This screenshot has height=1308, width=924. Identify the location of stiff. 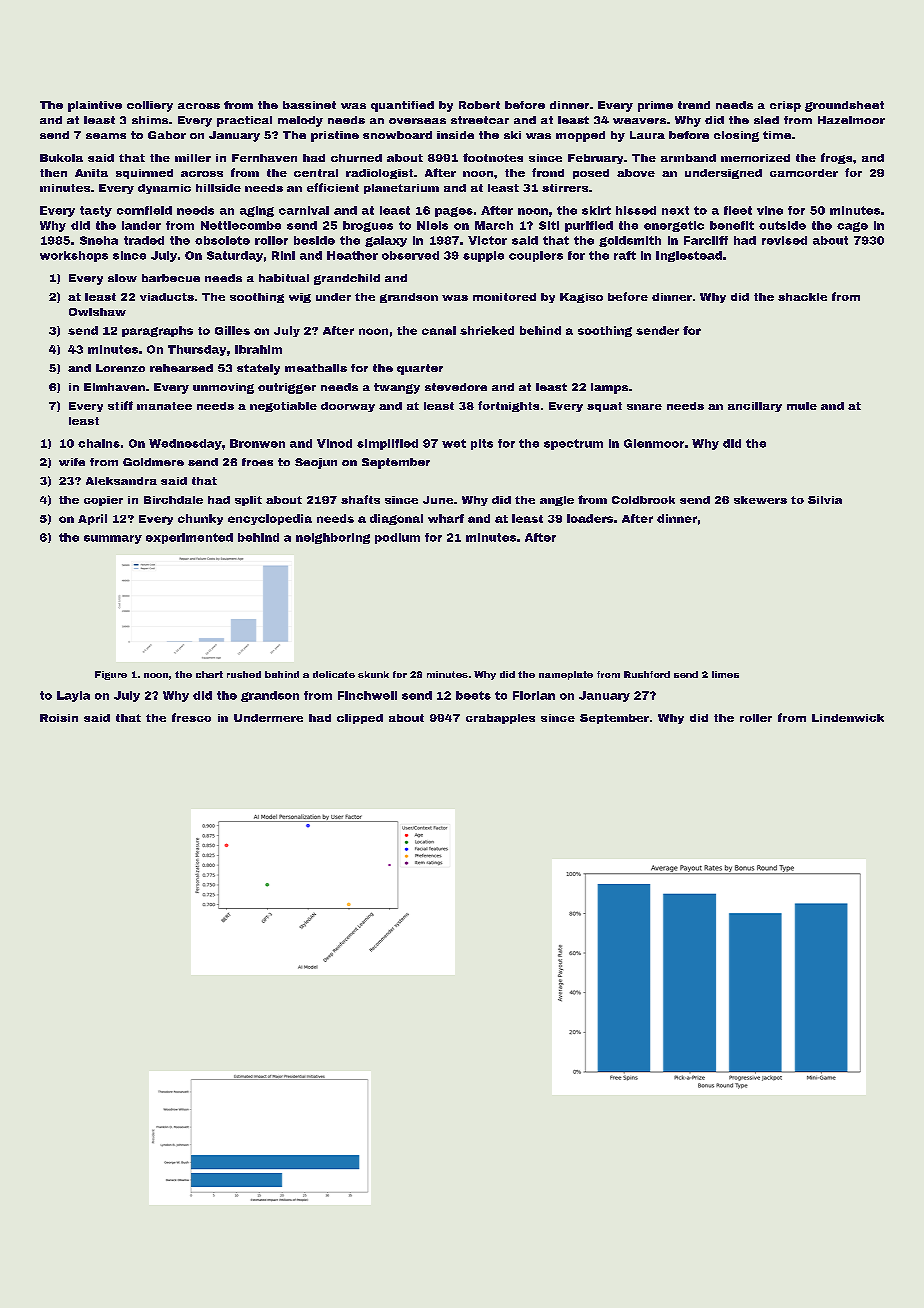
(120, 405).
